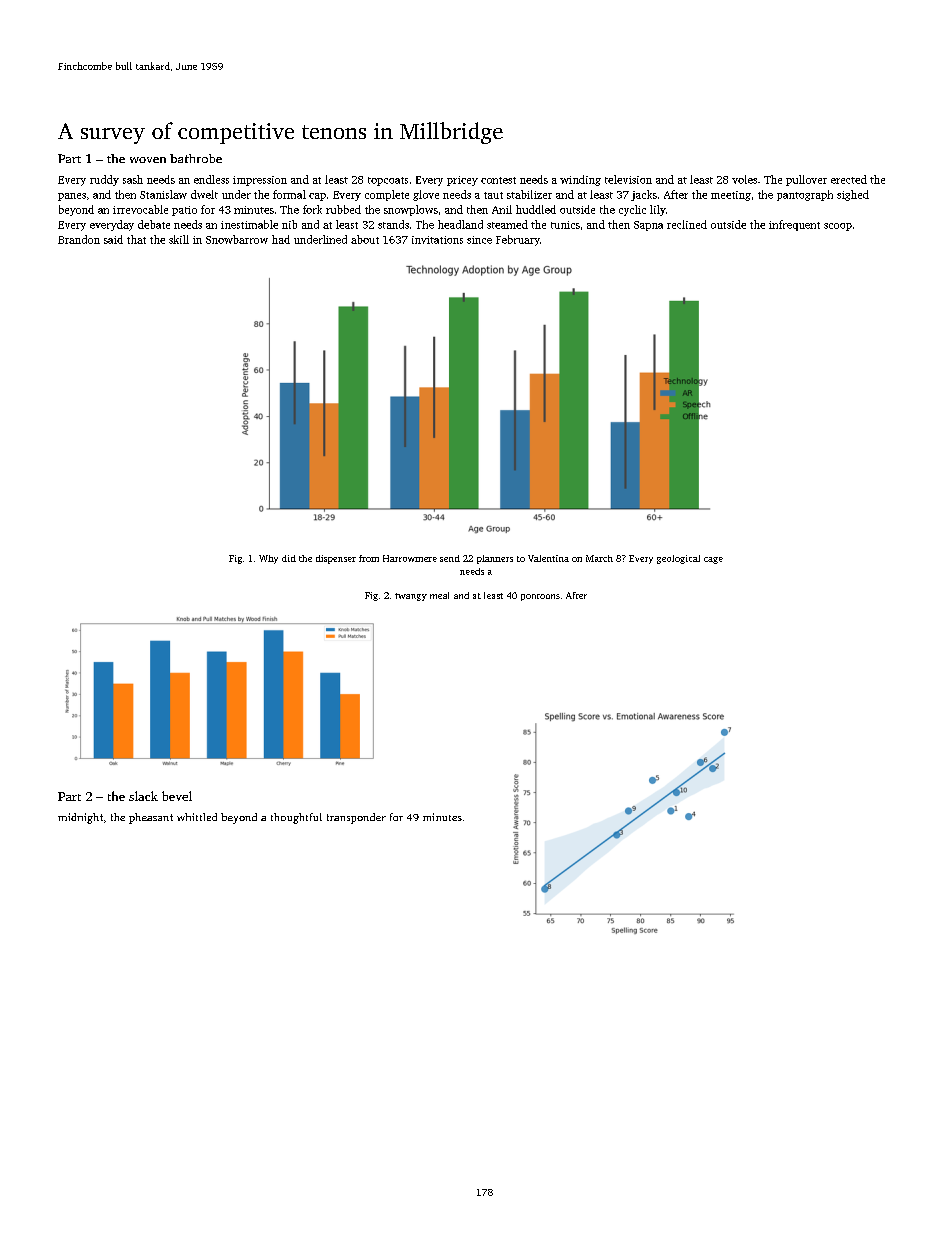 Image resolution: width=952 pixels, height=1233 pixels. Describe the element at coordinates (713, 560) in the screenshot. I see `cage` at that location.
